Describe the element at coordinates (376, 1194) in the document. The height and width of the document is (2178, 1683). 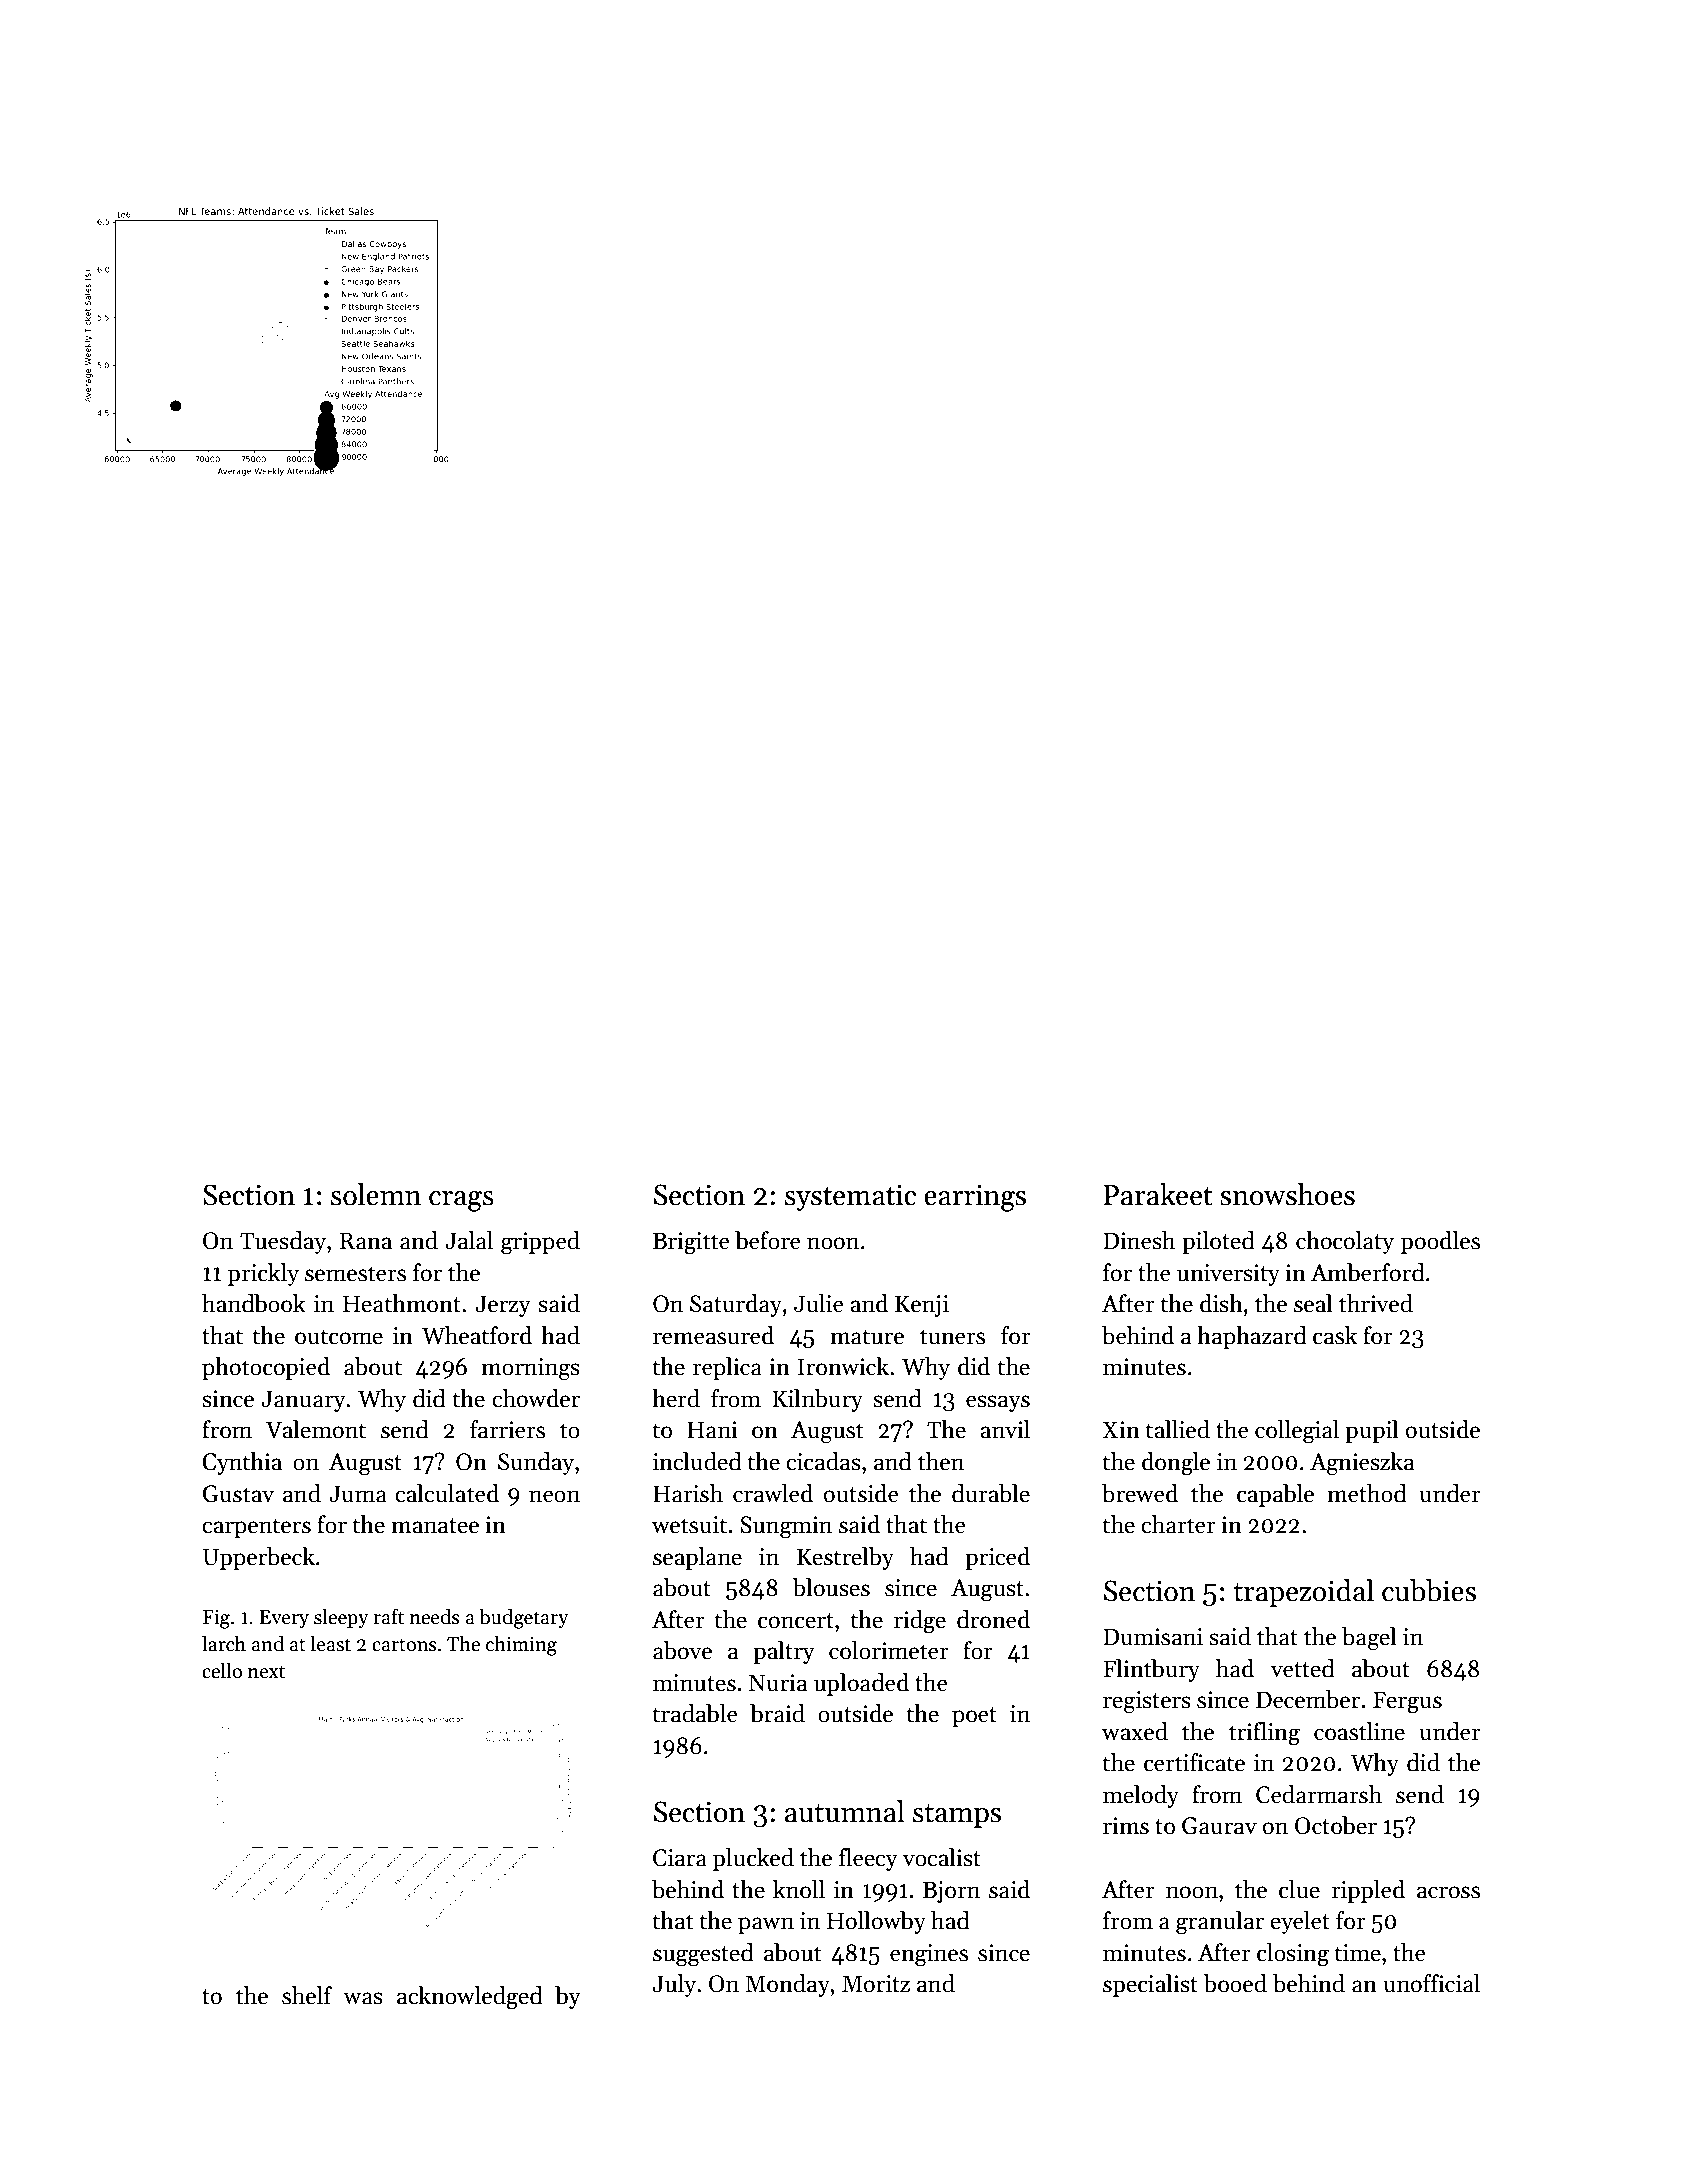
I see `solemn` at that location.
